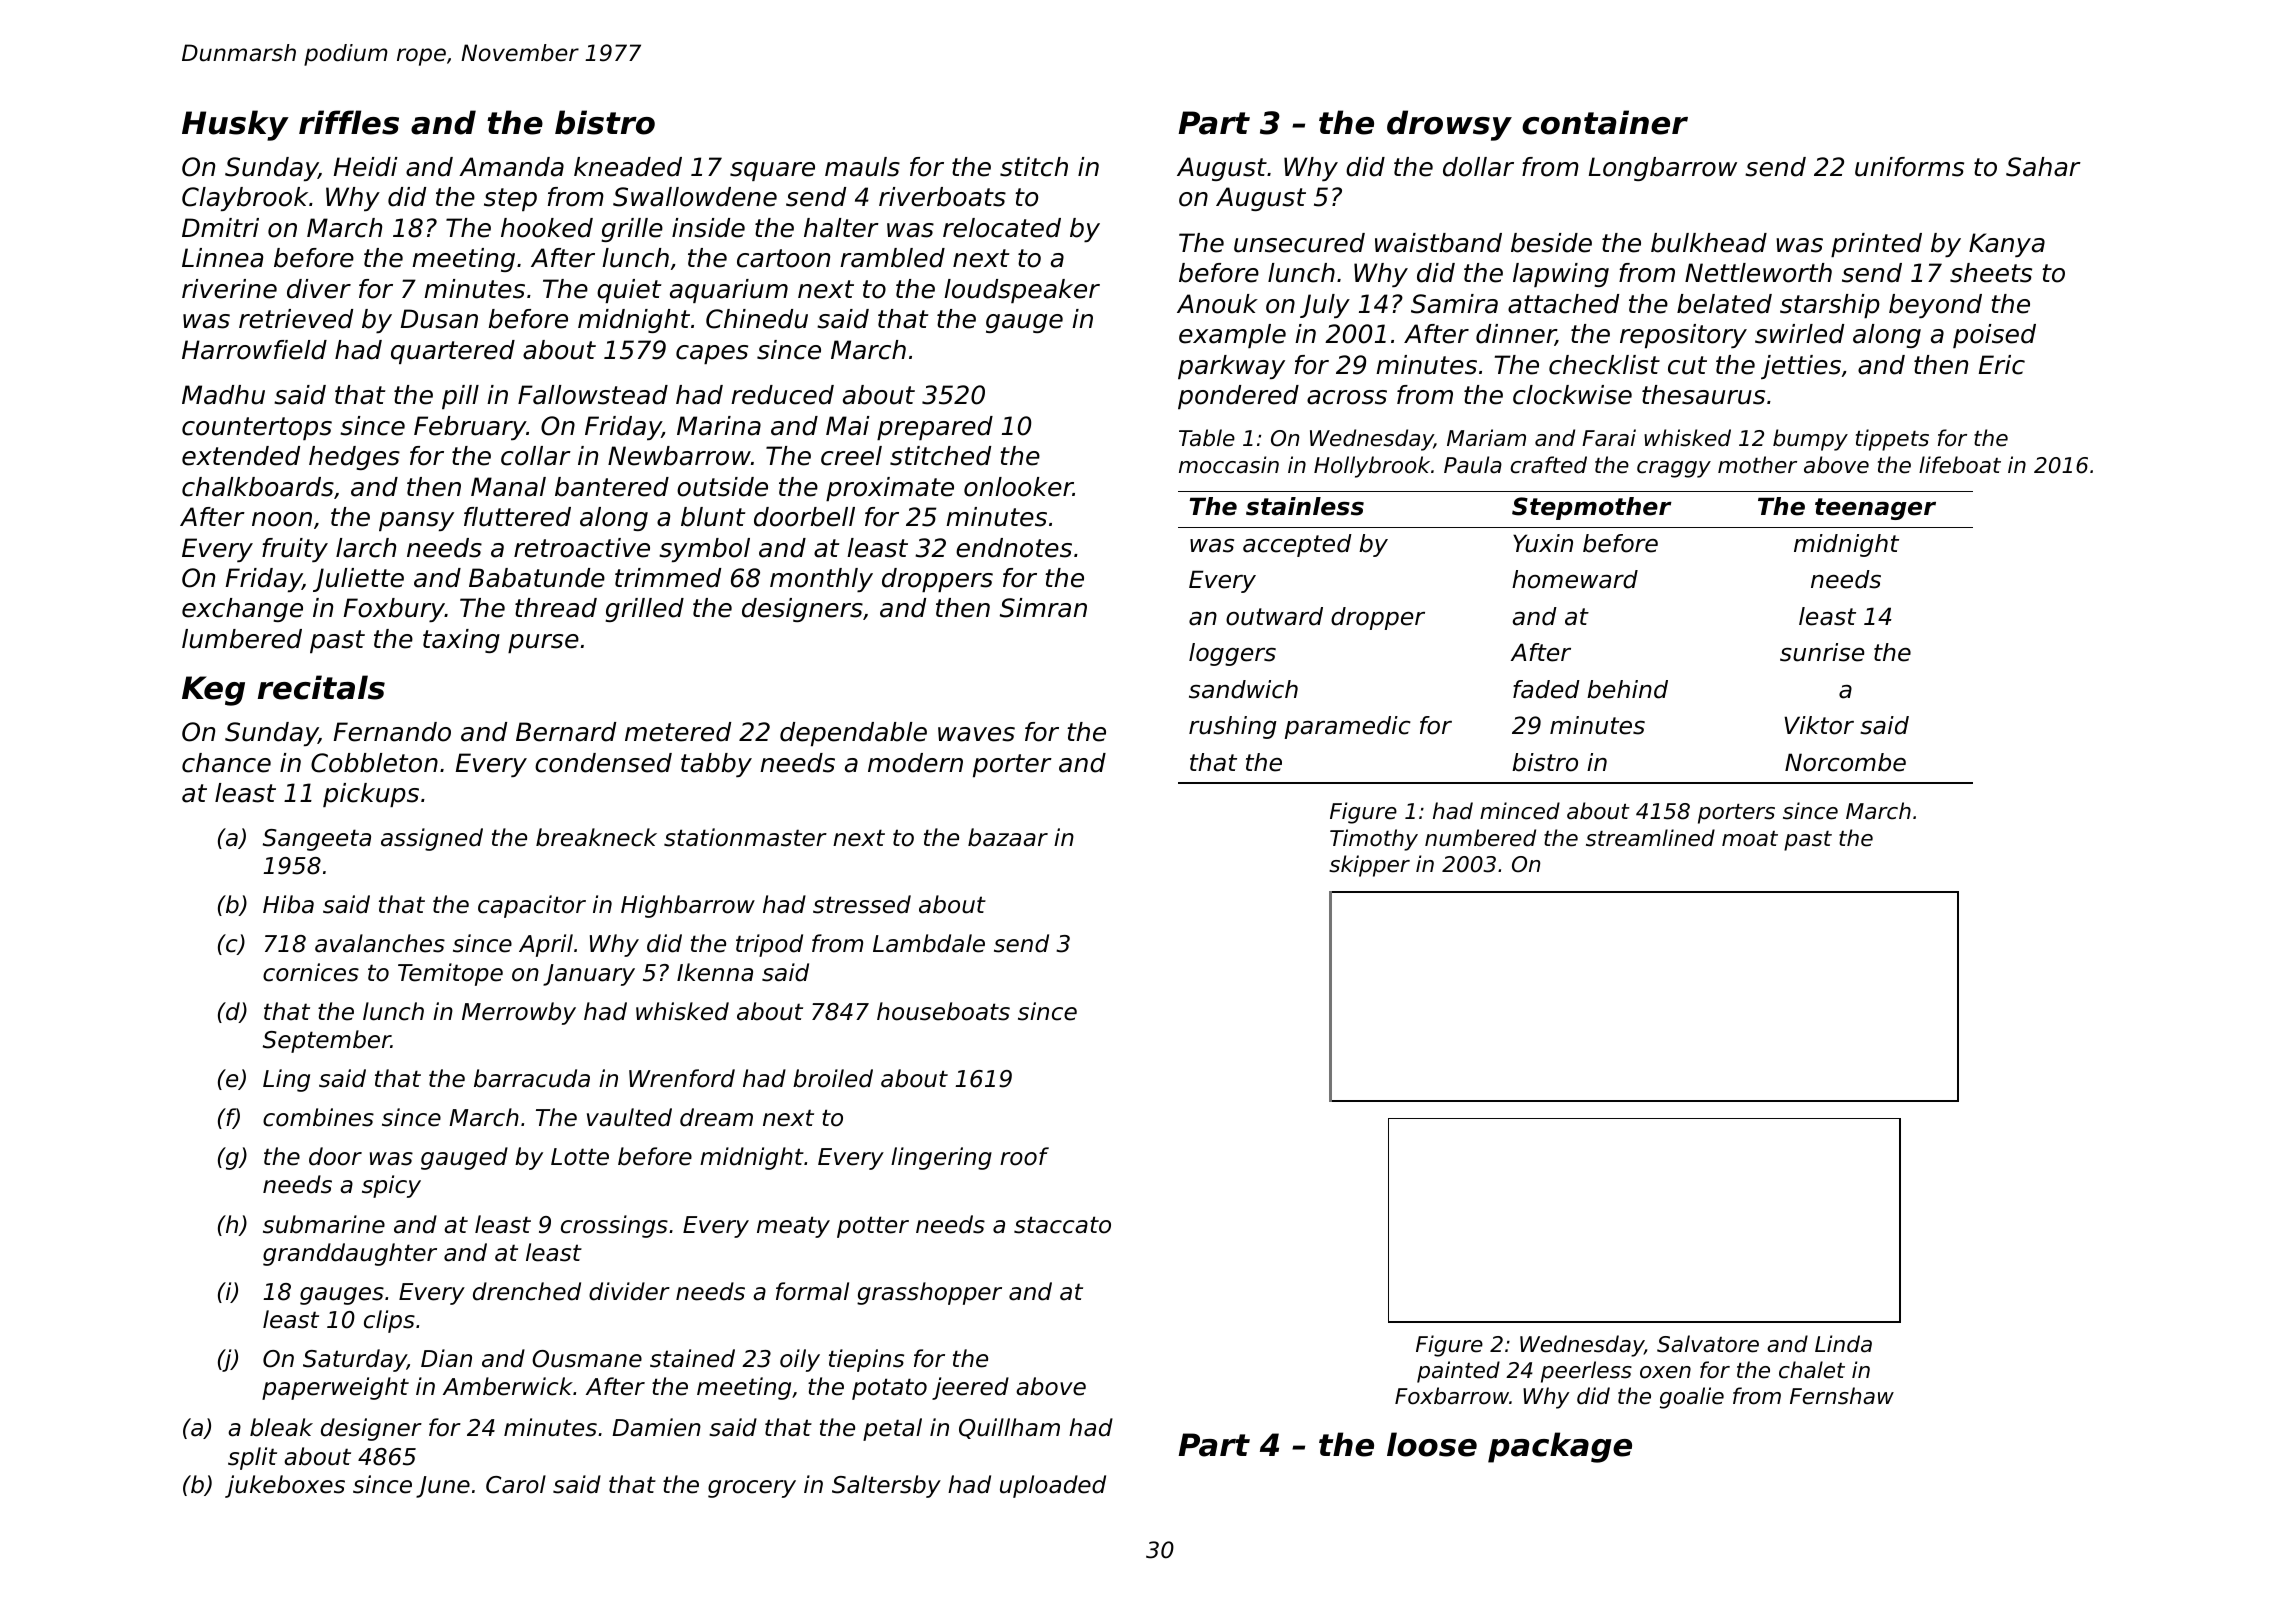 The width and height of the screenshot is (2292, 1620). What do you see at coordinates (853, 734) in the screenshot?
I see `dependable` at bounding box center [853, 734].
